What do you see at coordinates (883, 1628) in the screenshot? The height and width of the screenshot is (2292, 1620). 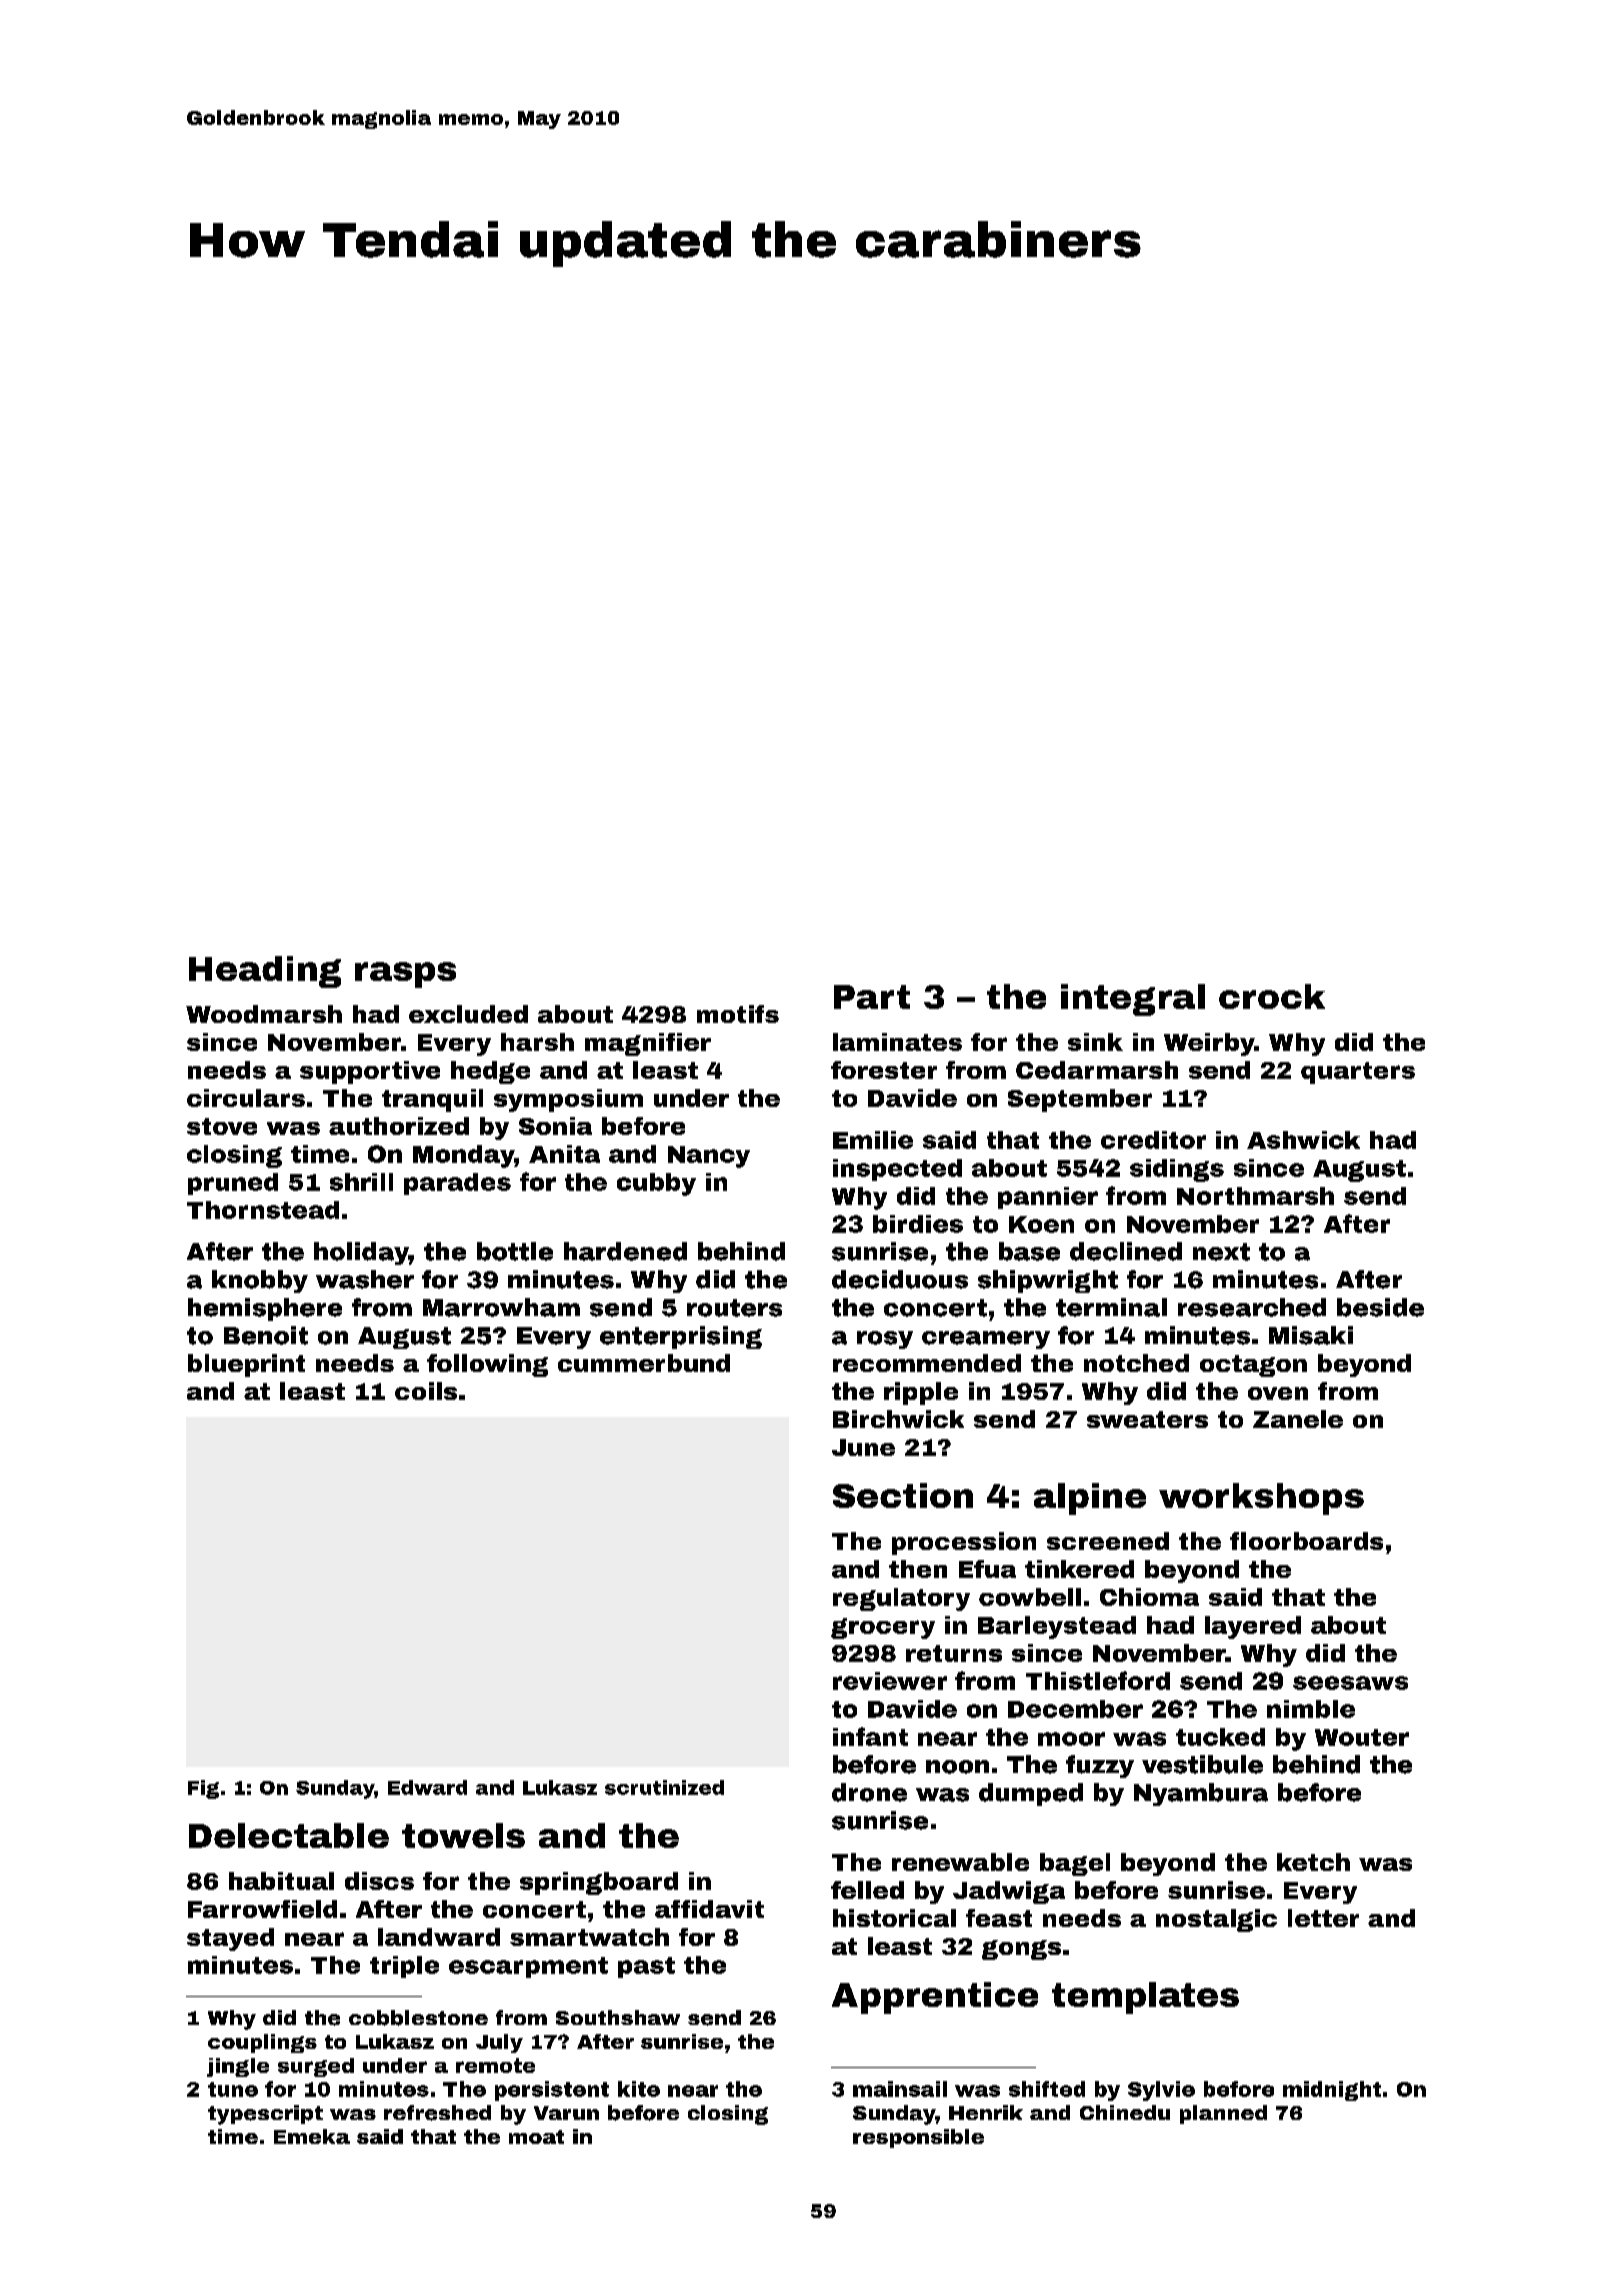 I see `grocery` at bounding box center [883, 1628].
